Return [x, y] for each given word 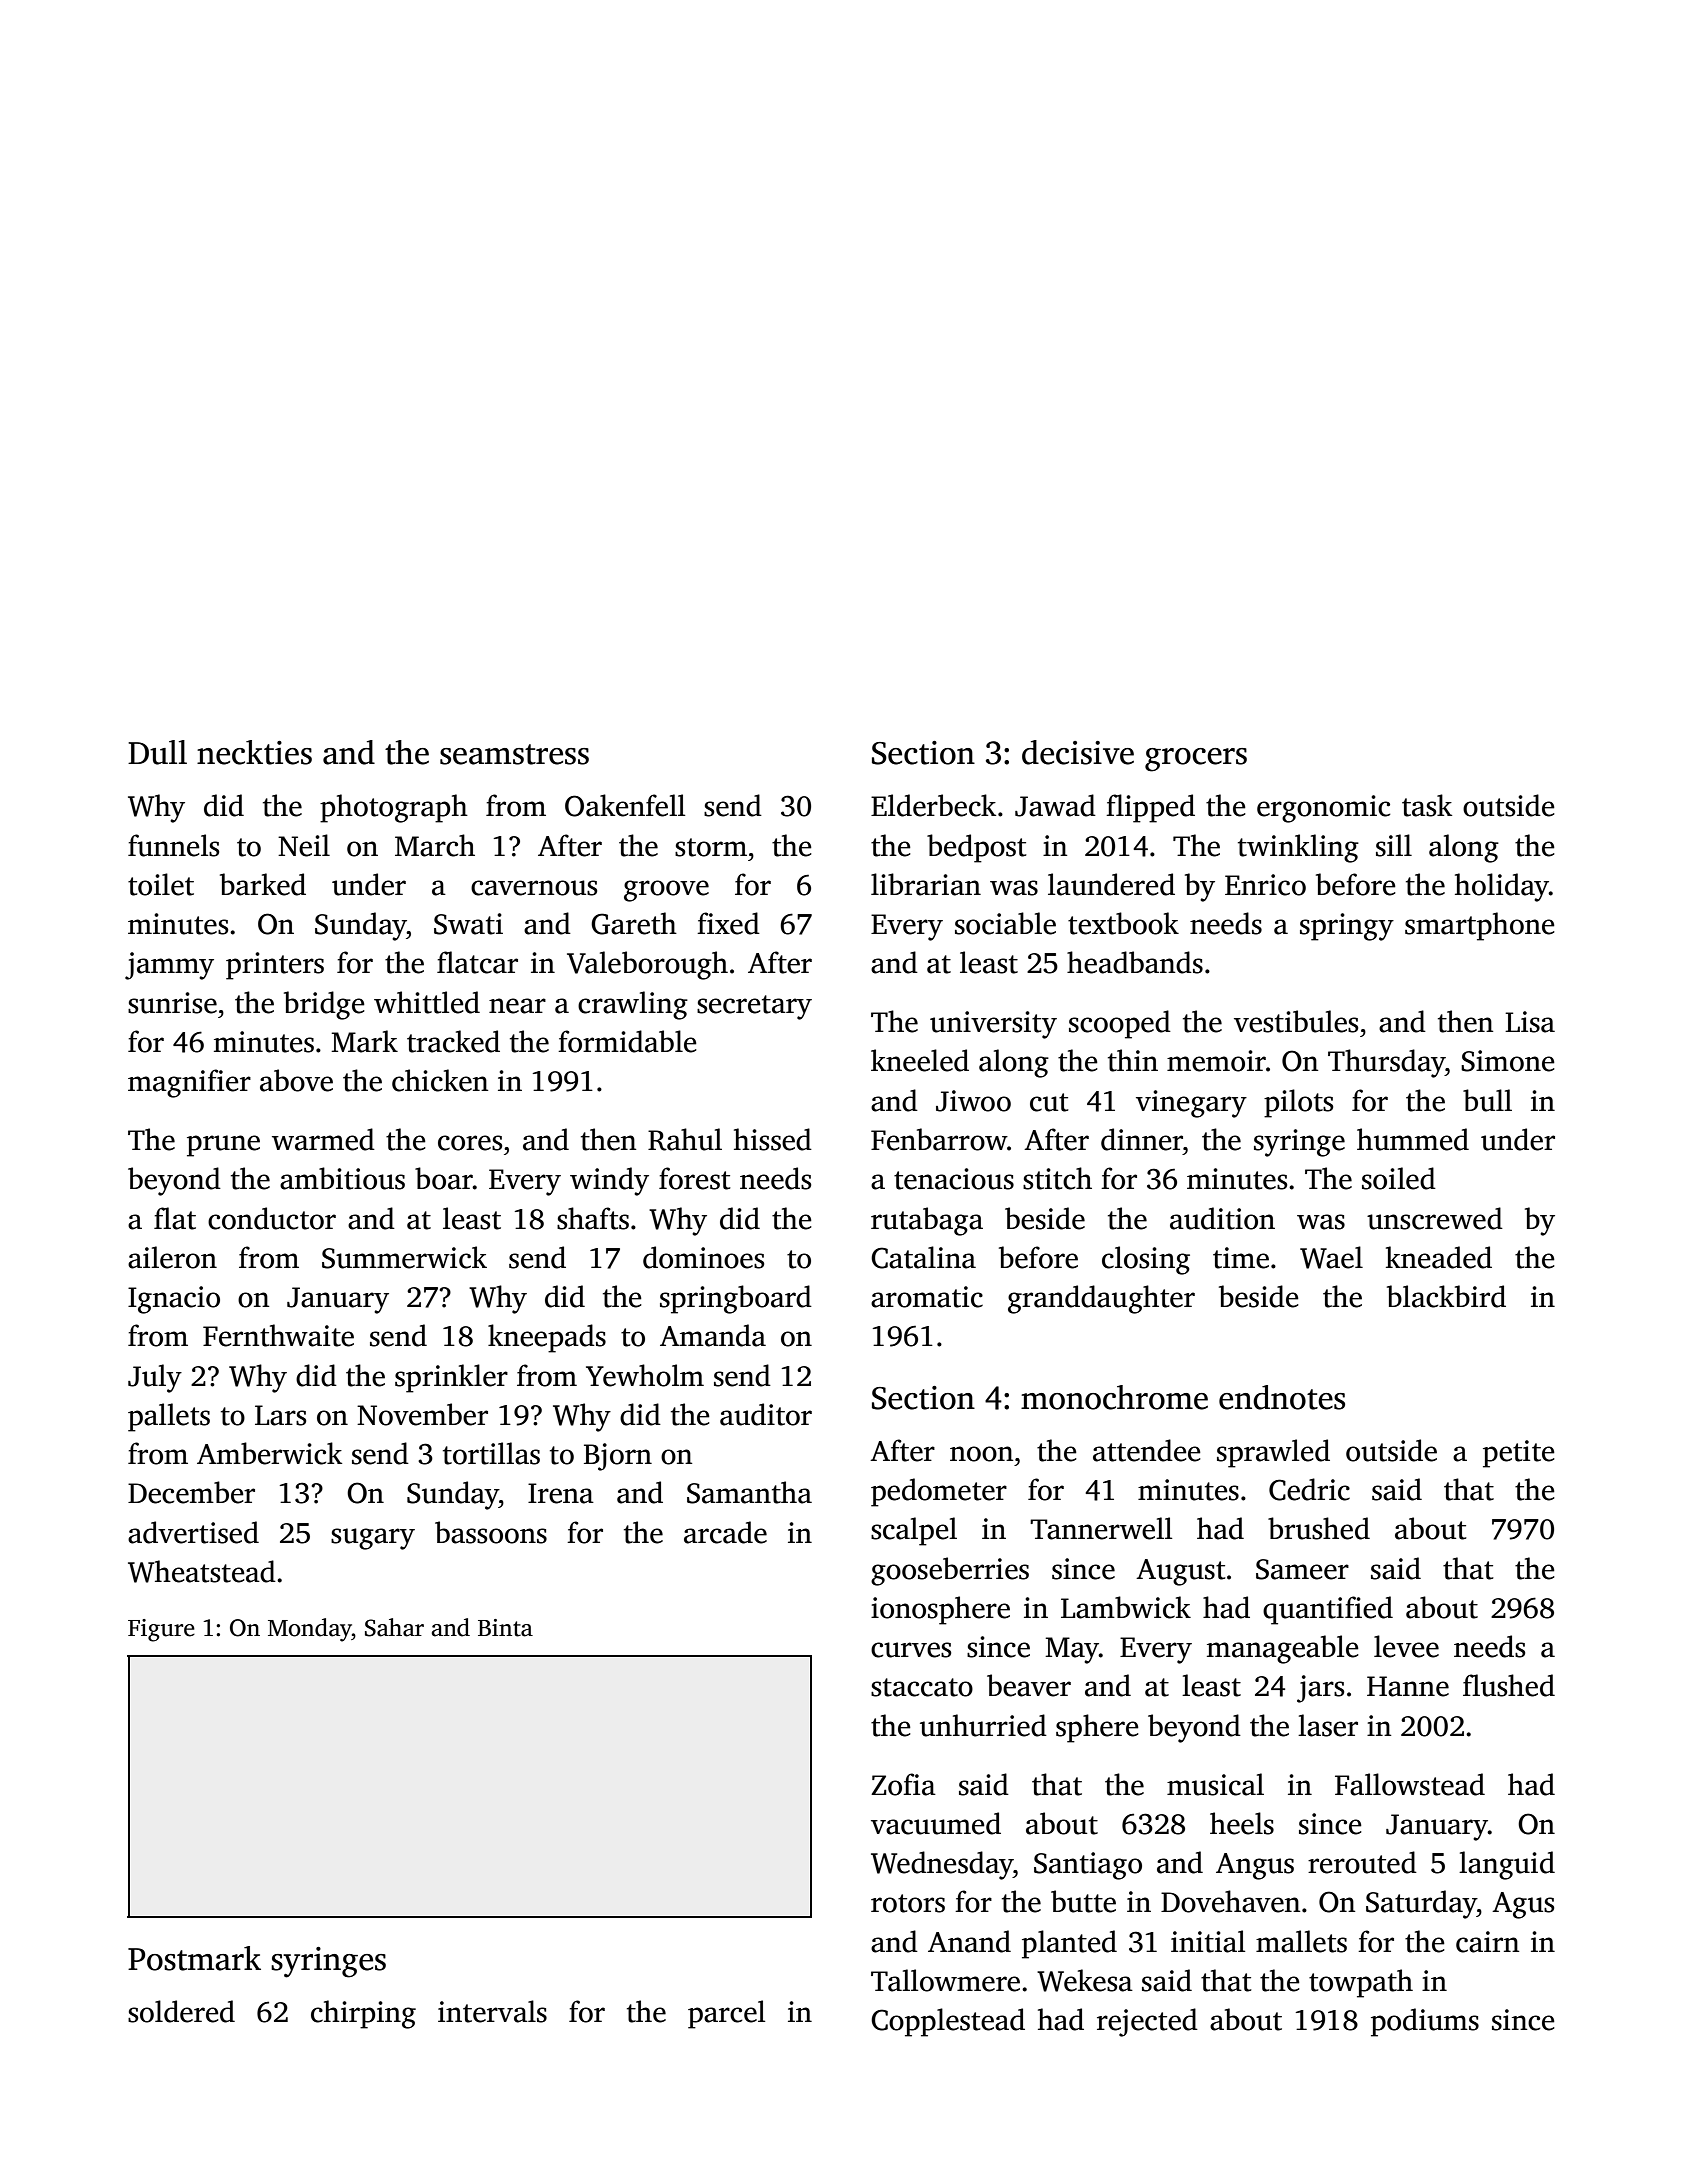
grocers [1196, 760]
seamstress [514, 754]
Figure [161, 1630]
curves [911, 1650]
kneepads [547, 1338]
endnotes [1282, 1397]
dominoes [703, 1257]
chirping [363, 2014]
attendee [1147, 1450]
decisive [1078, 752]
